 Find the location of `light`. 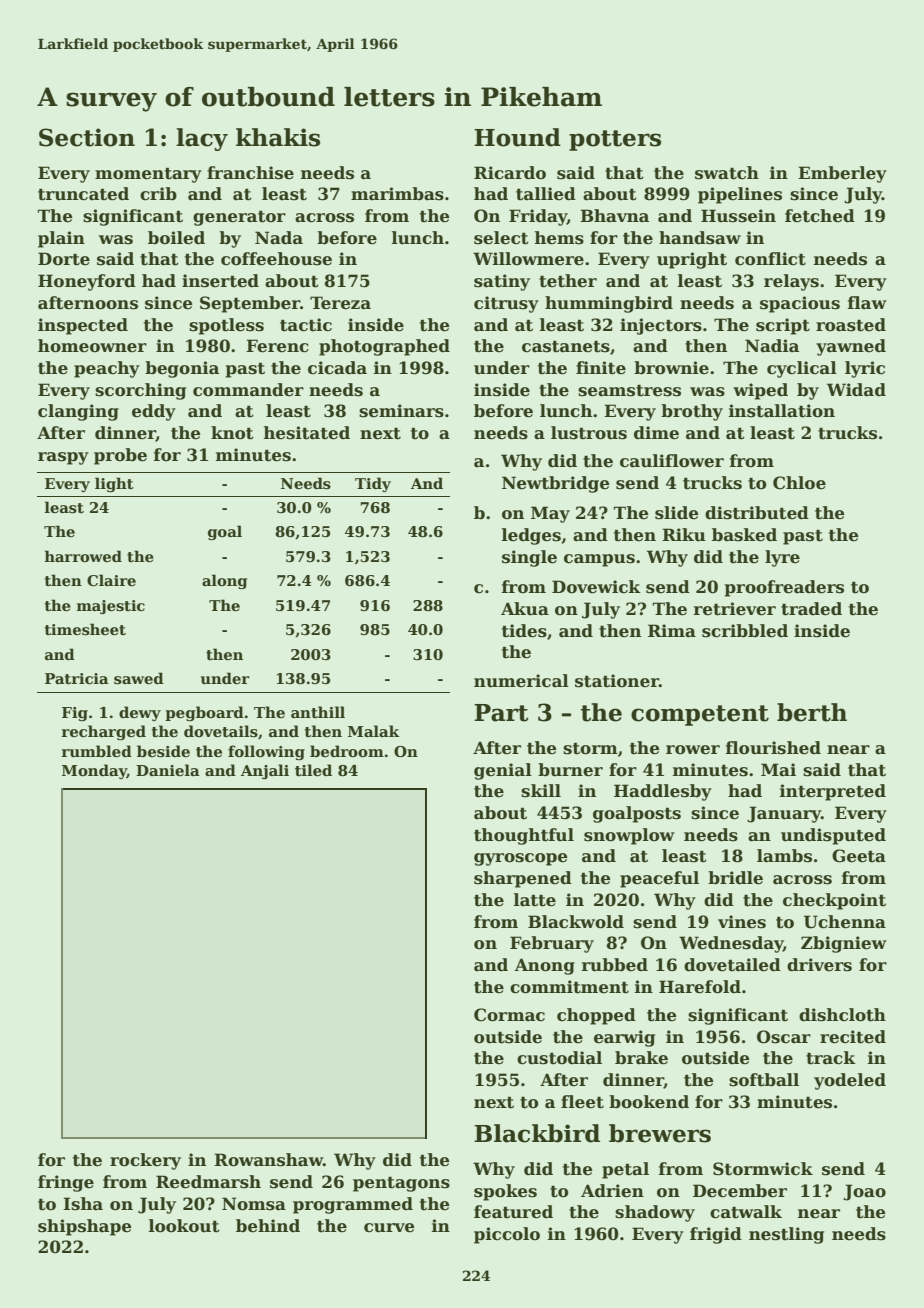

light is located at coordinates (114, 484).
